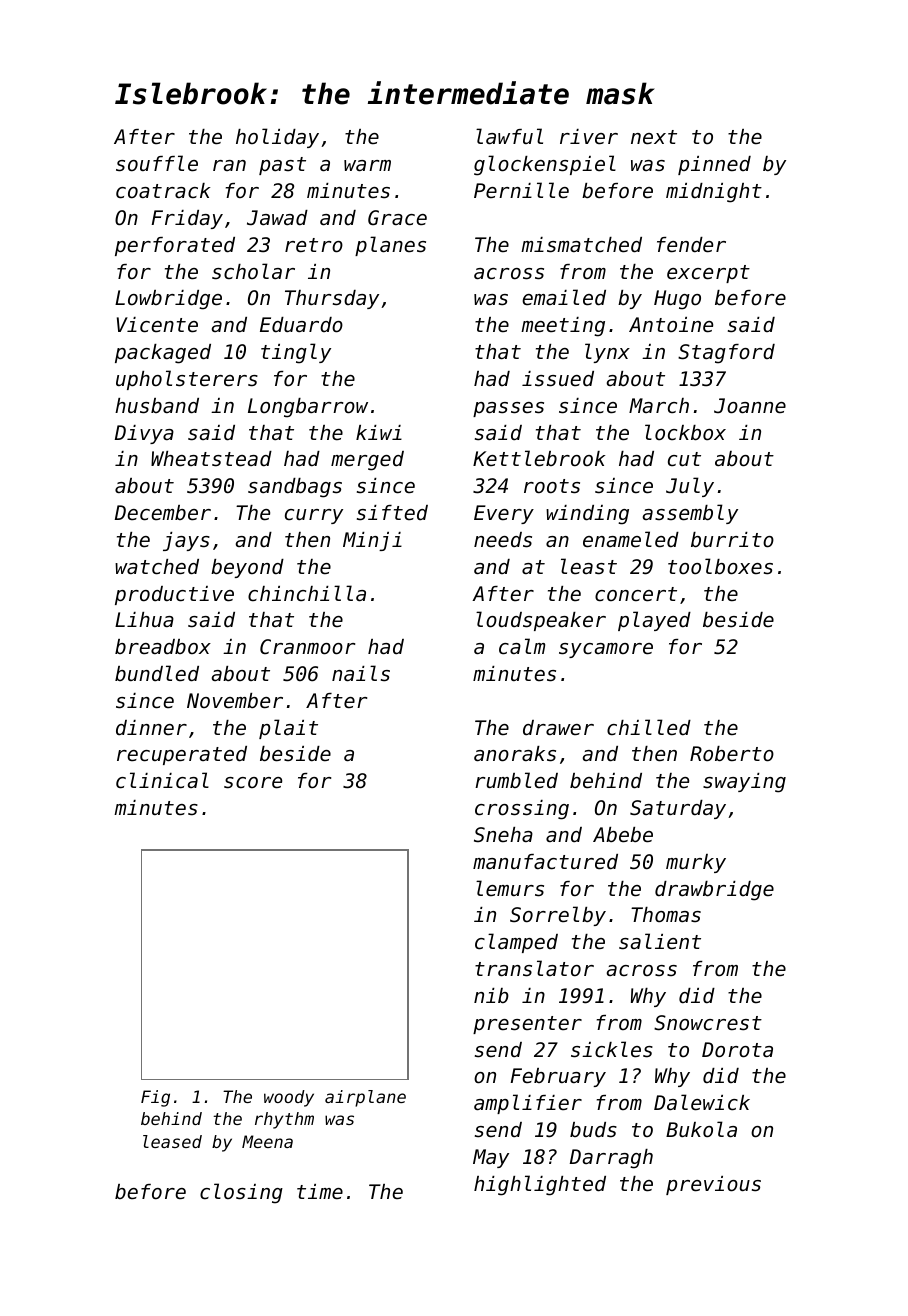 The height and width of the screenshot is (1316, 908). Describe the element at coordinates (714, 165) in the screenshot. I see `pinned` at that location.
